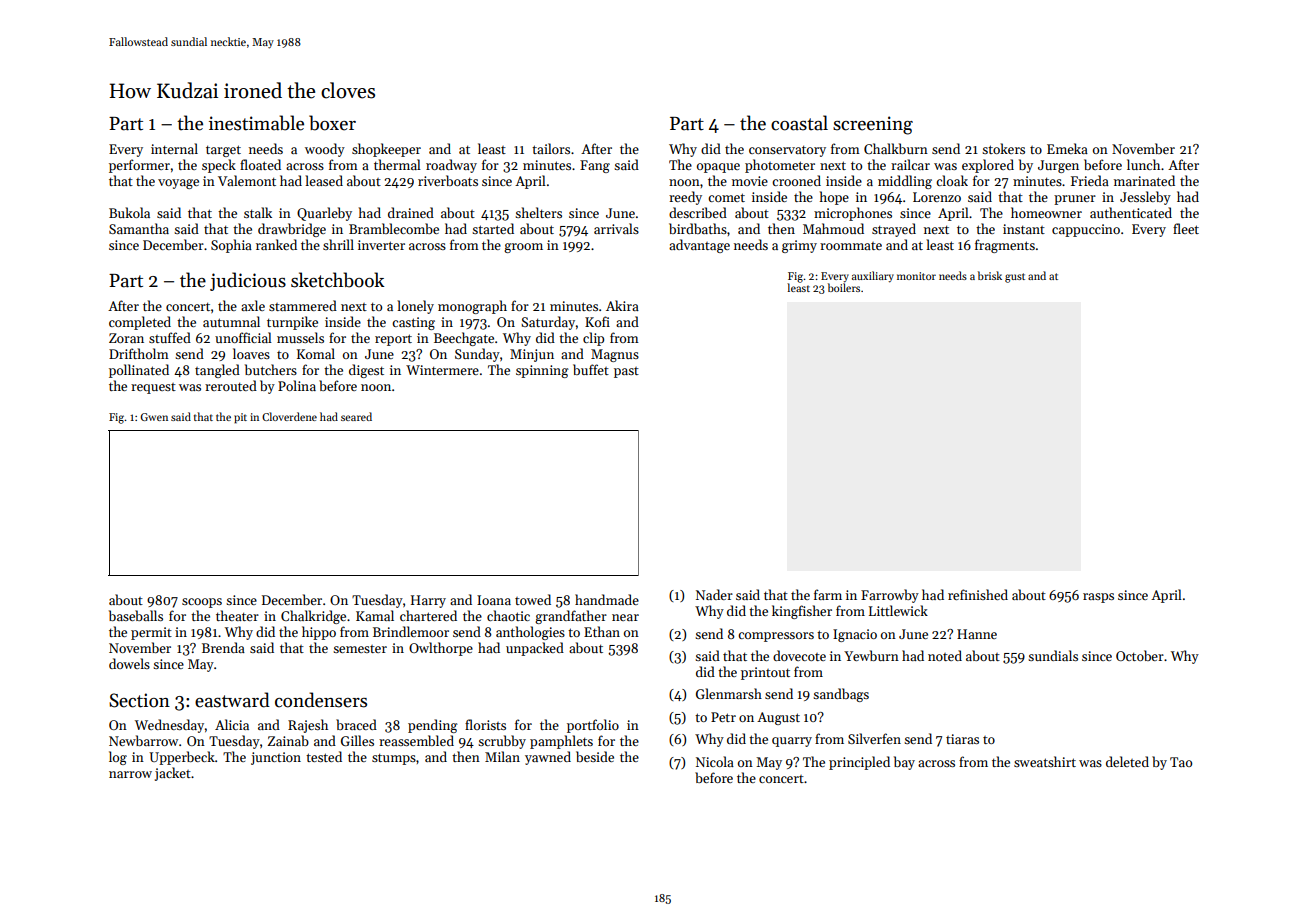  I want to click on Nicola, so click(715, 761).
